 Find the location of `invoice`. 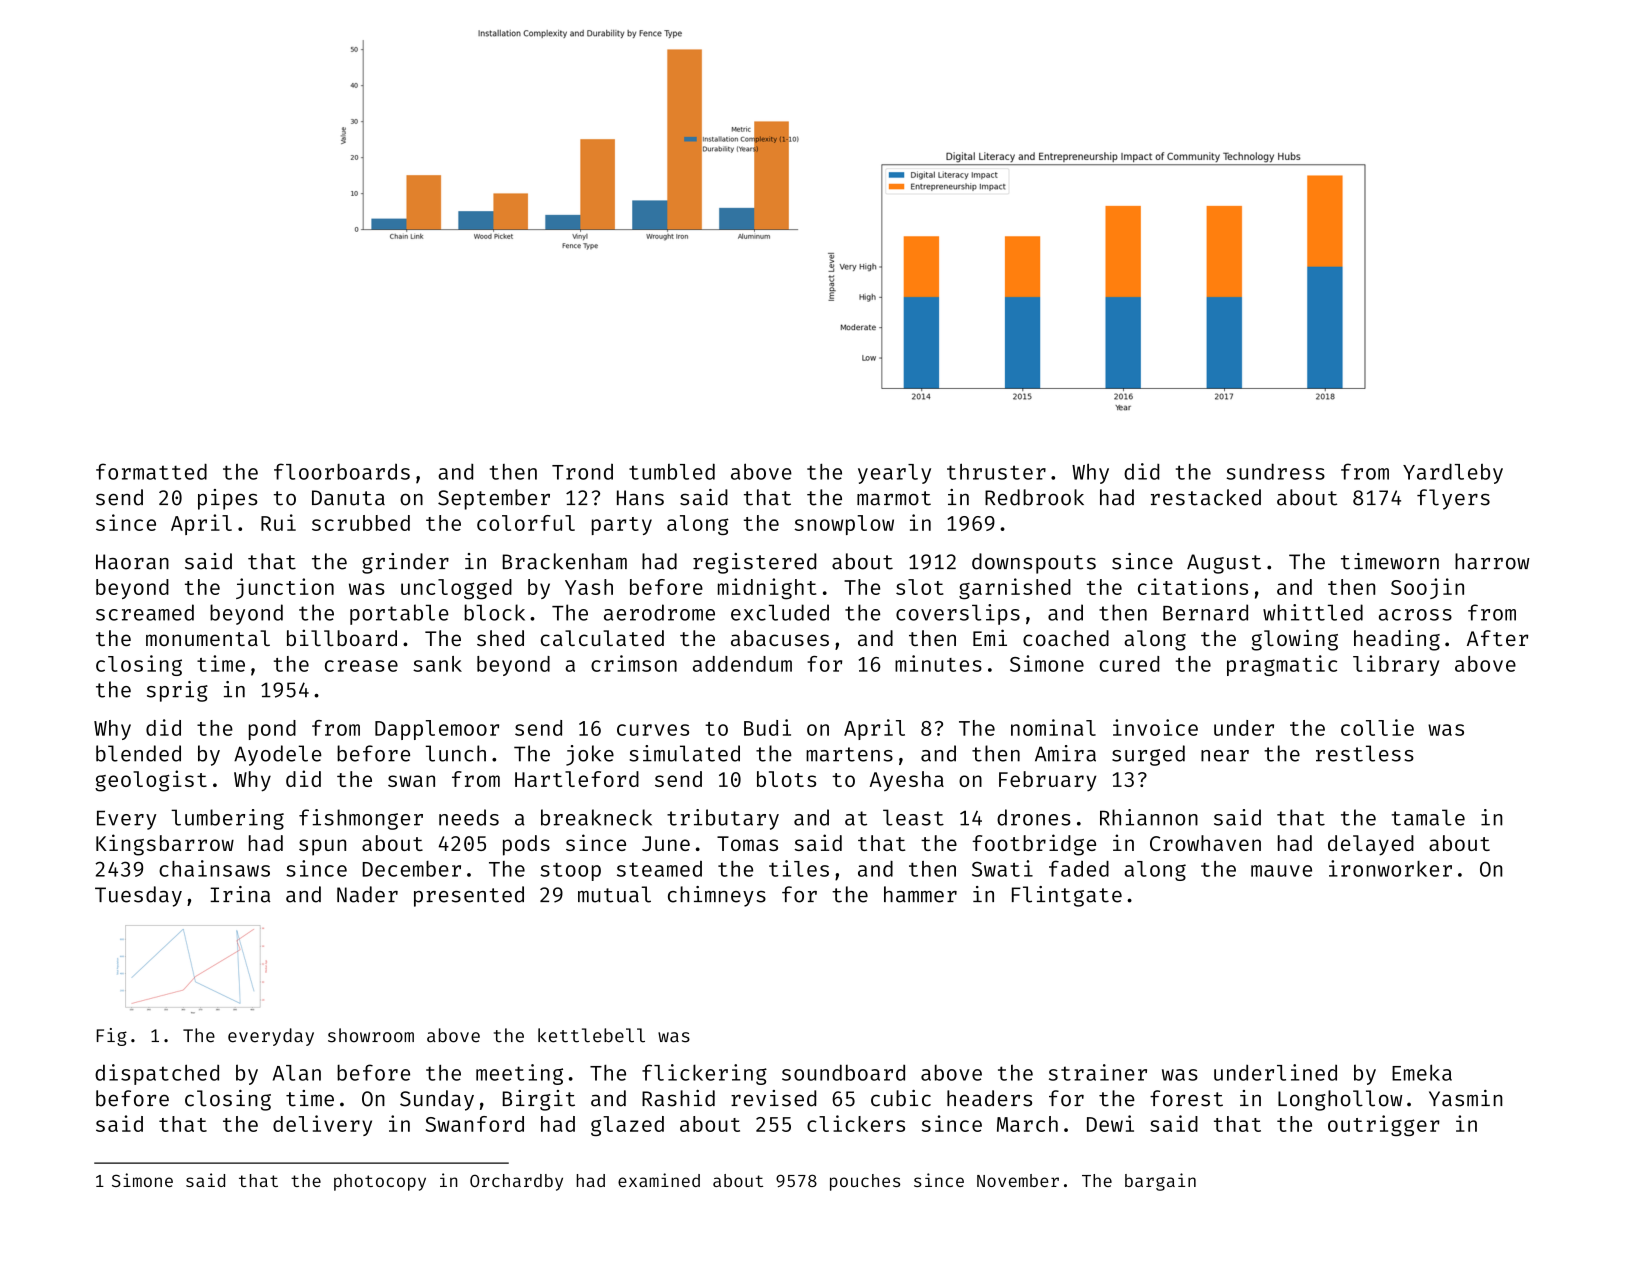

invoice is located at coordinates (1155, 727).
